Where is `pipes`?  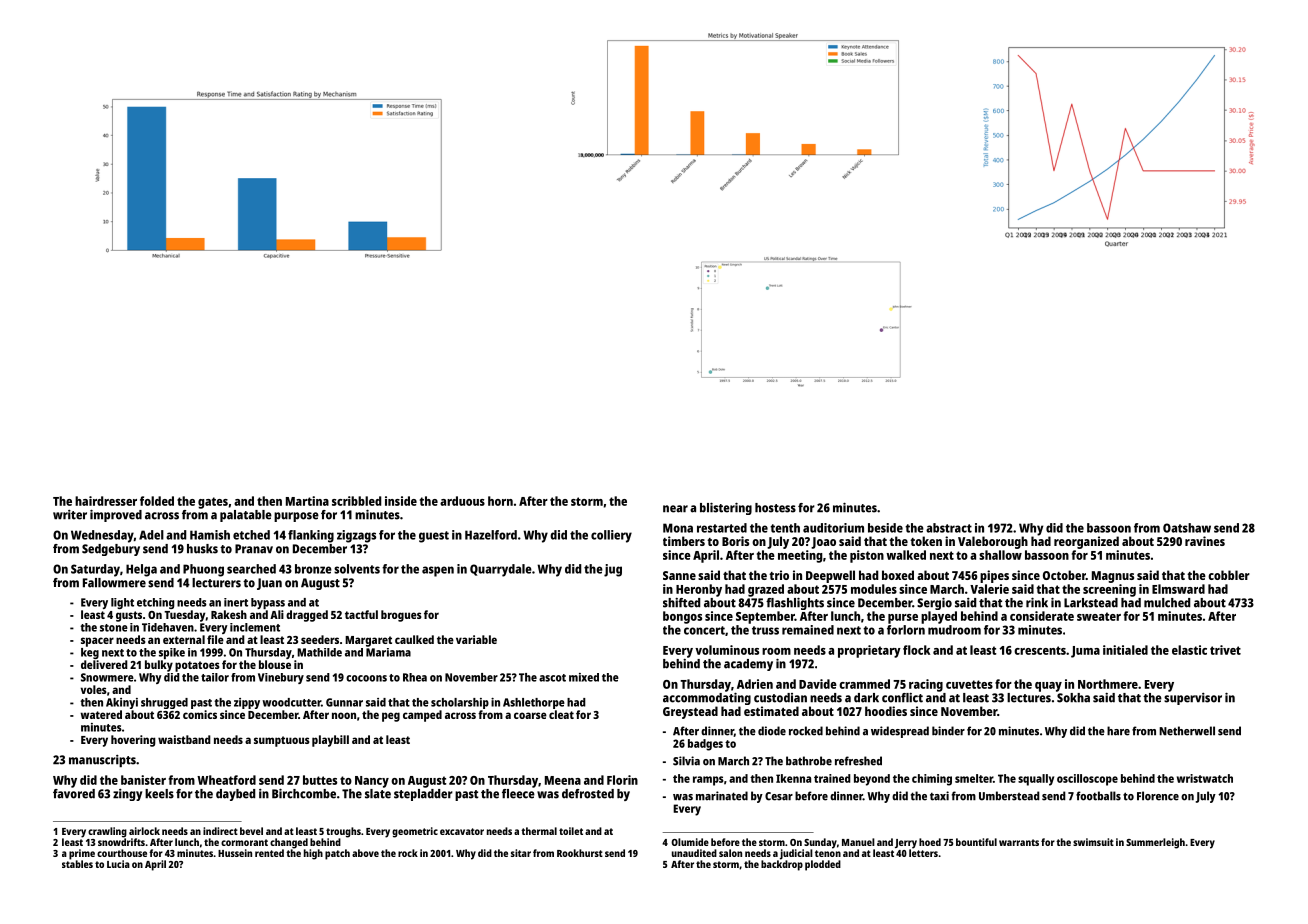 pipes is located at coordinates (994, 576).
